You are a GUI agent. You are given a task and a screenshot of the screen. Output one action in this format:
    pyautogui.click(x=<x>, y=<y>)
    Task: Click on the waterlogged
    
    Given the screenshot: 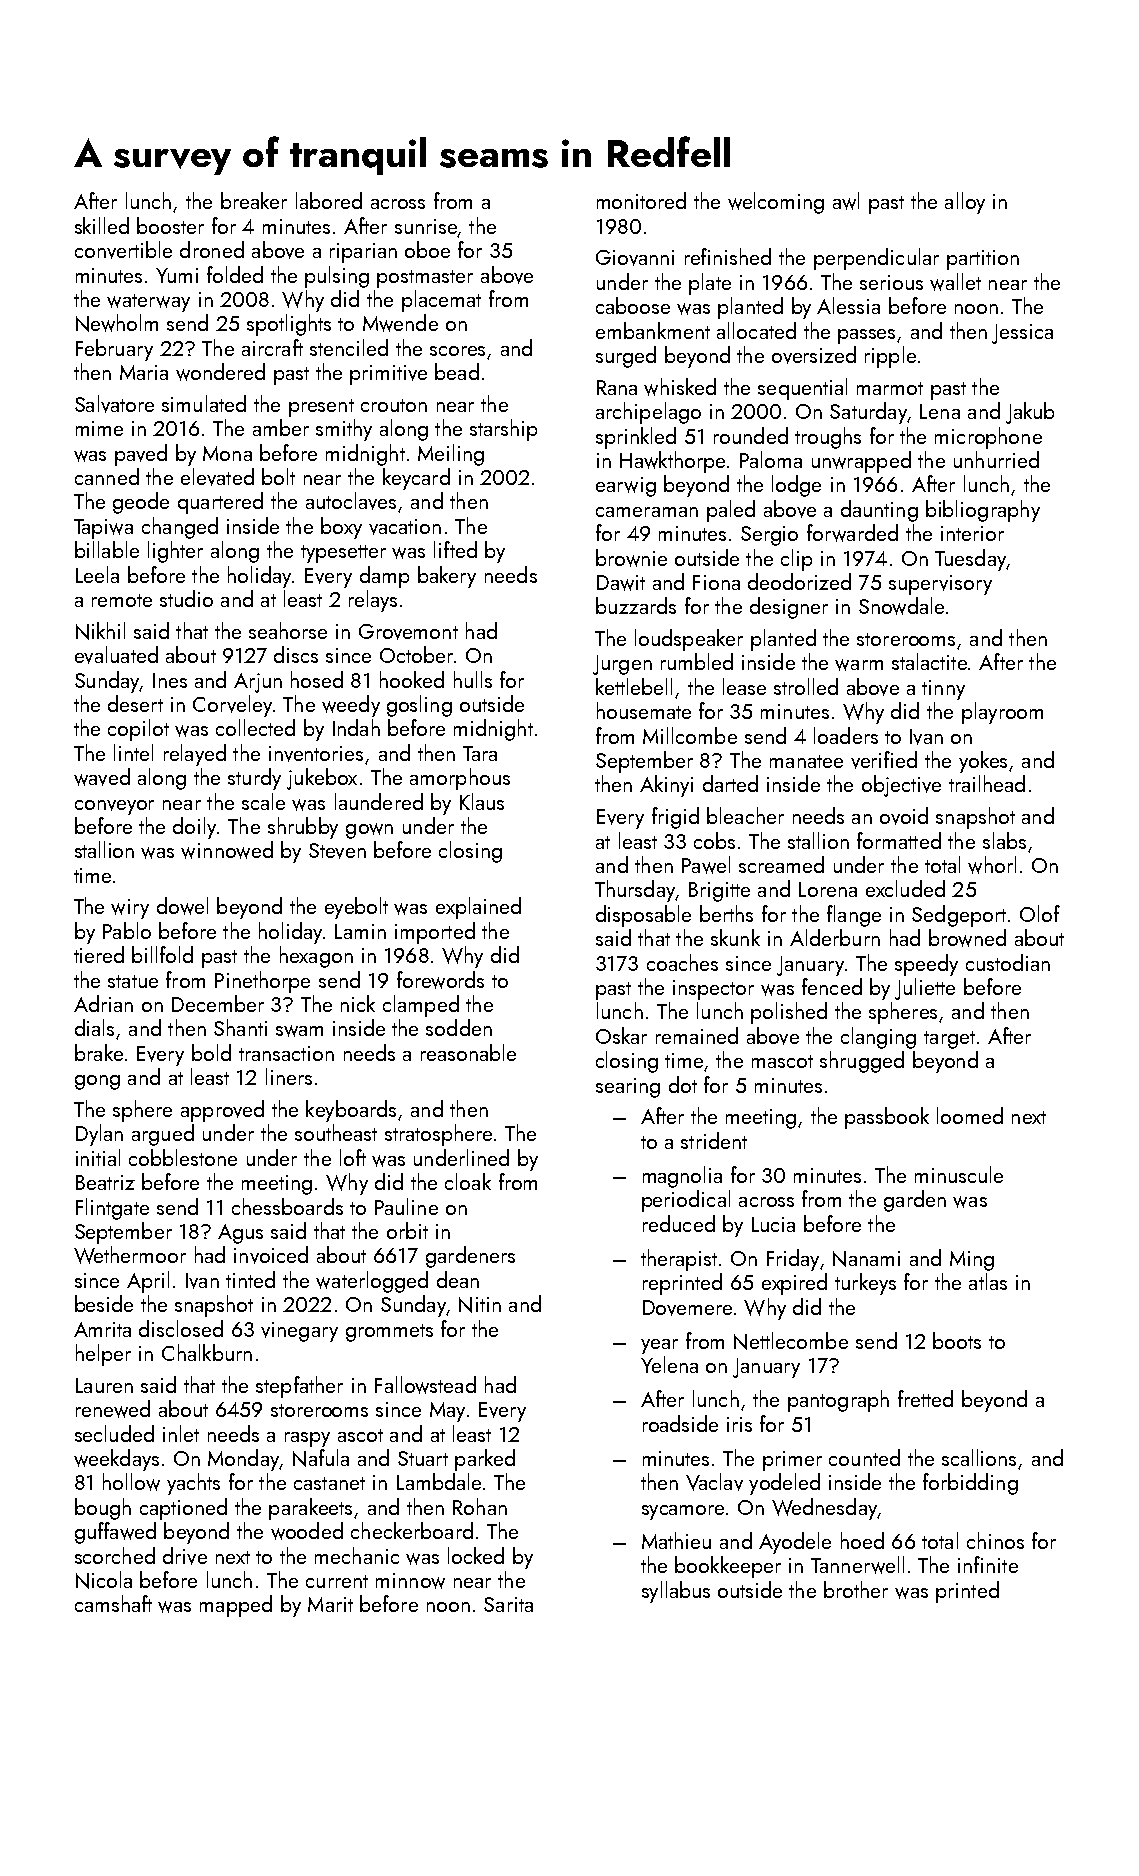 What is the action you would take?
    pyautogui.click(x=372, y=1282)
